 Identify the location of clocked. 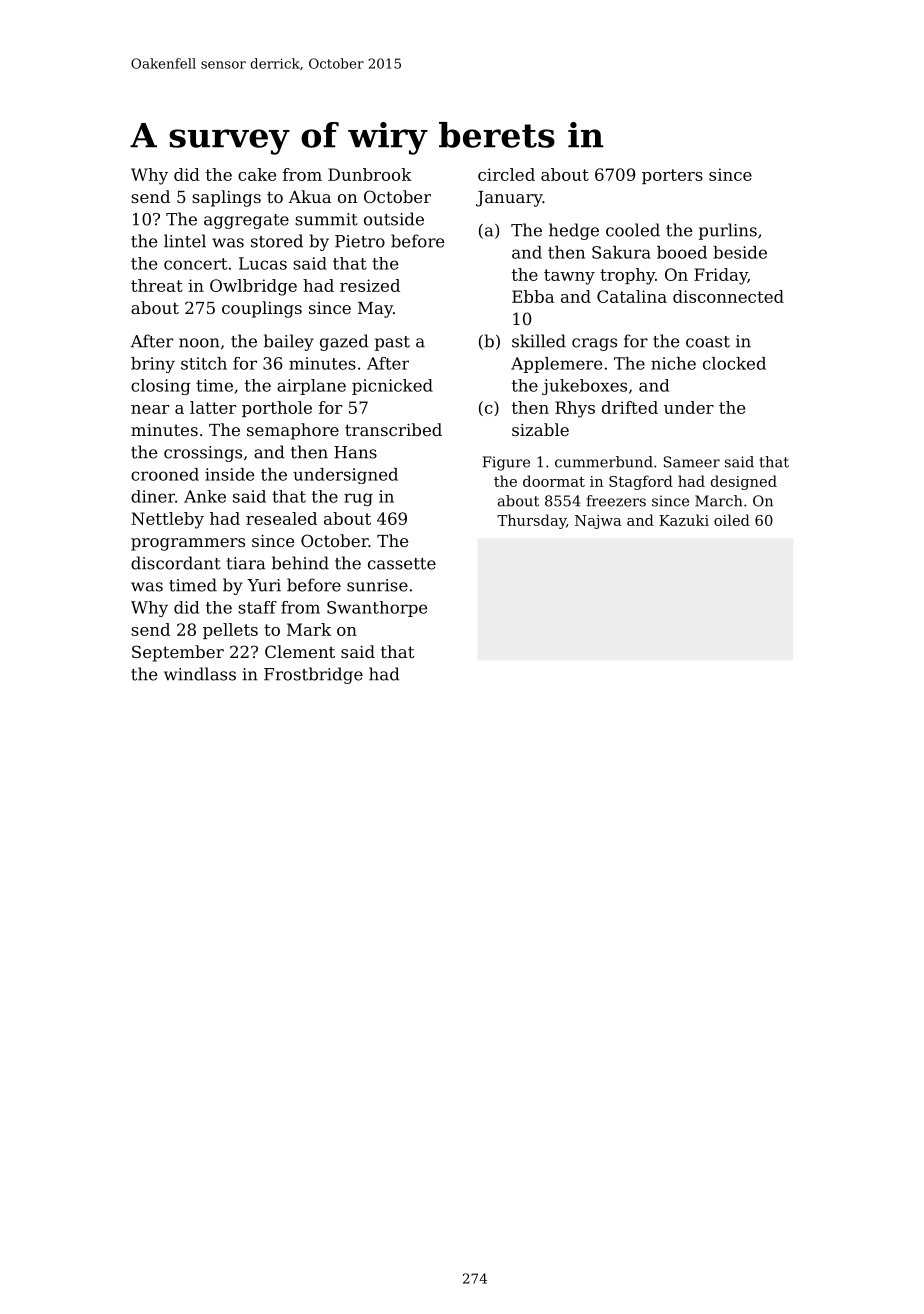
(734, 363).
